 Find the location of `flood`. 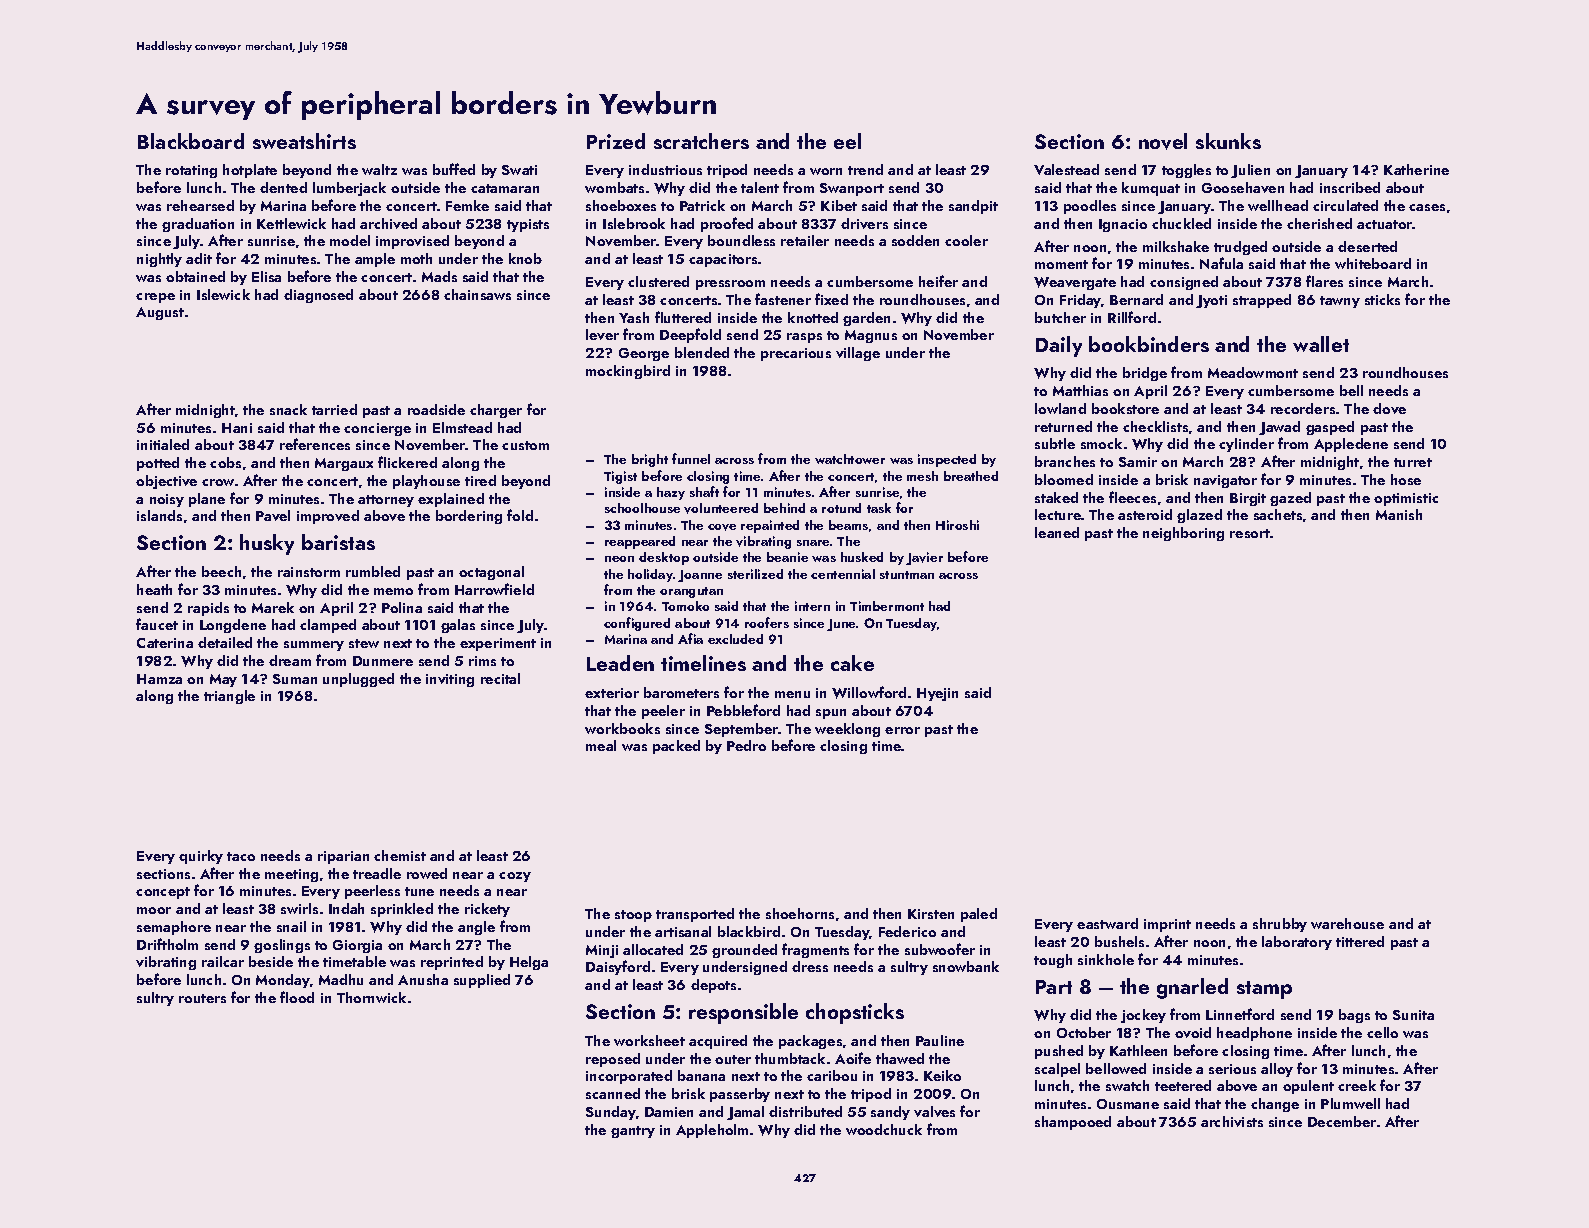

flood is located at coordinates (297, 997).
